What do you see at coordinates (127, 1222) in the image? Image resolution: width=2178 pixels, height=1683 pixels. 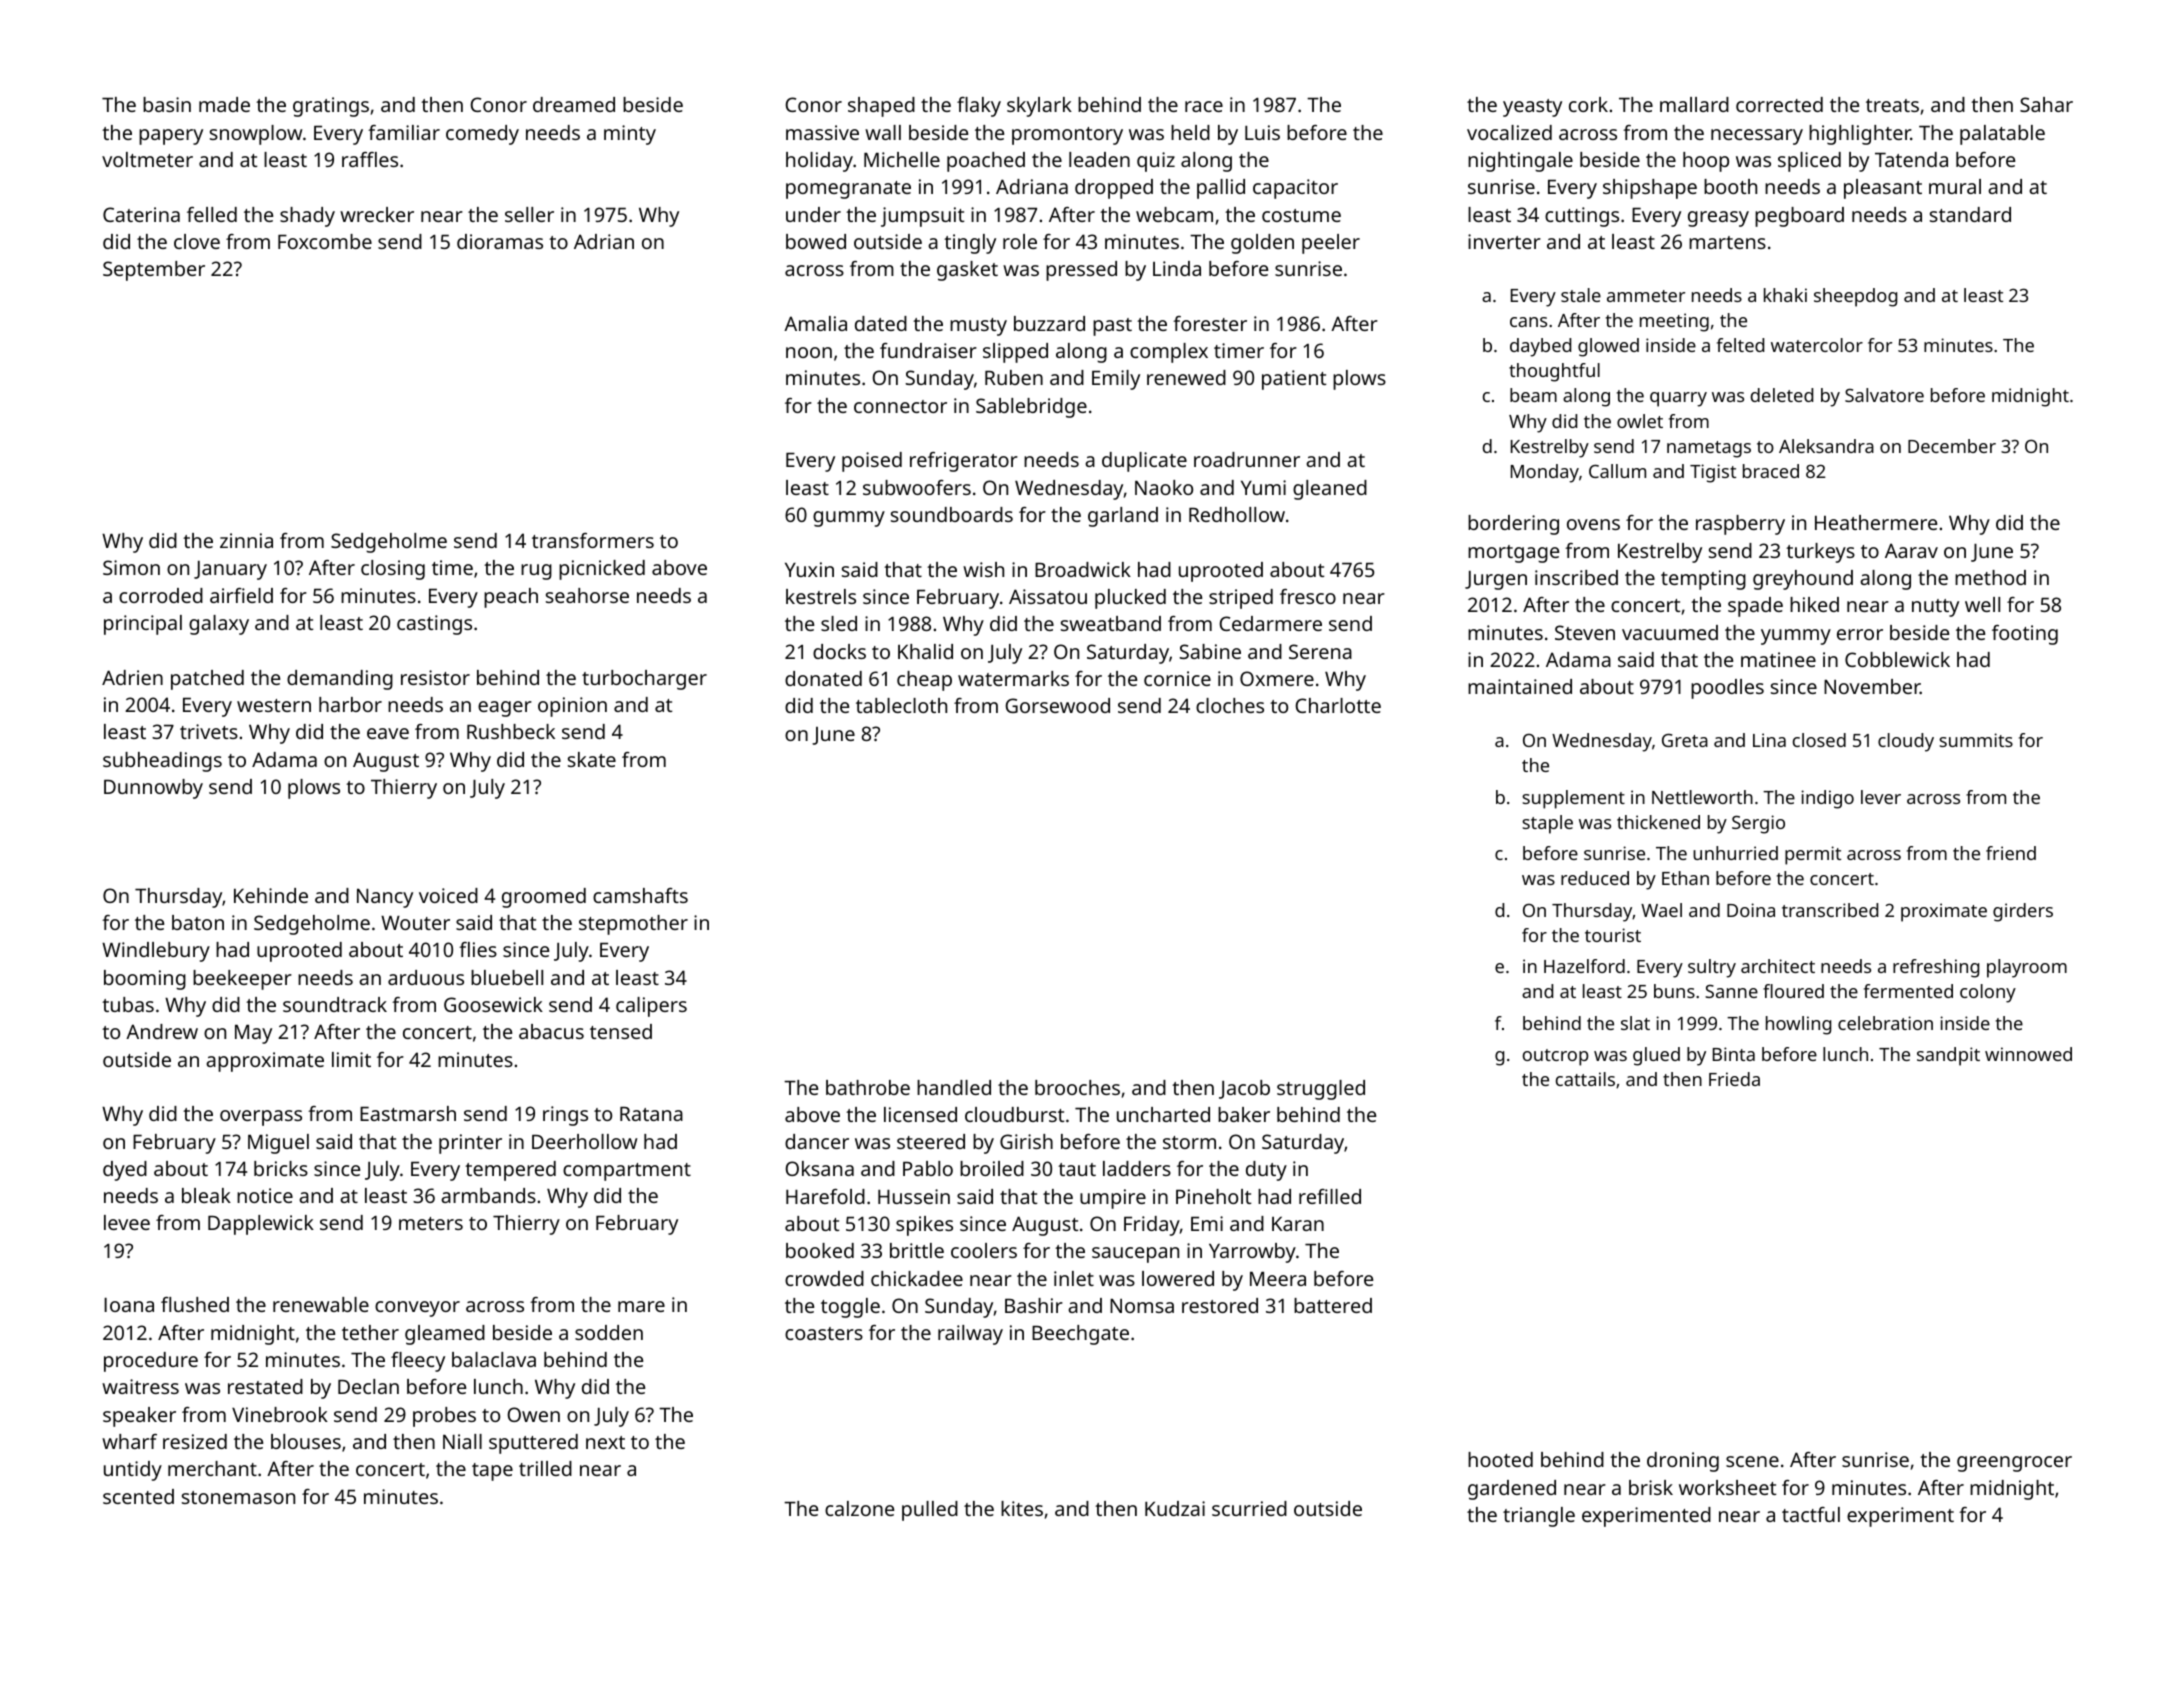 I see `levee` at bounding box center [127, 1222].
